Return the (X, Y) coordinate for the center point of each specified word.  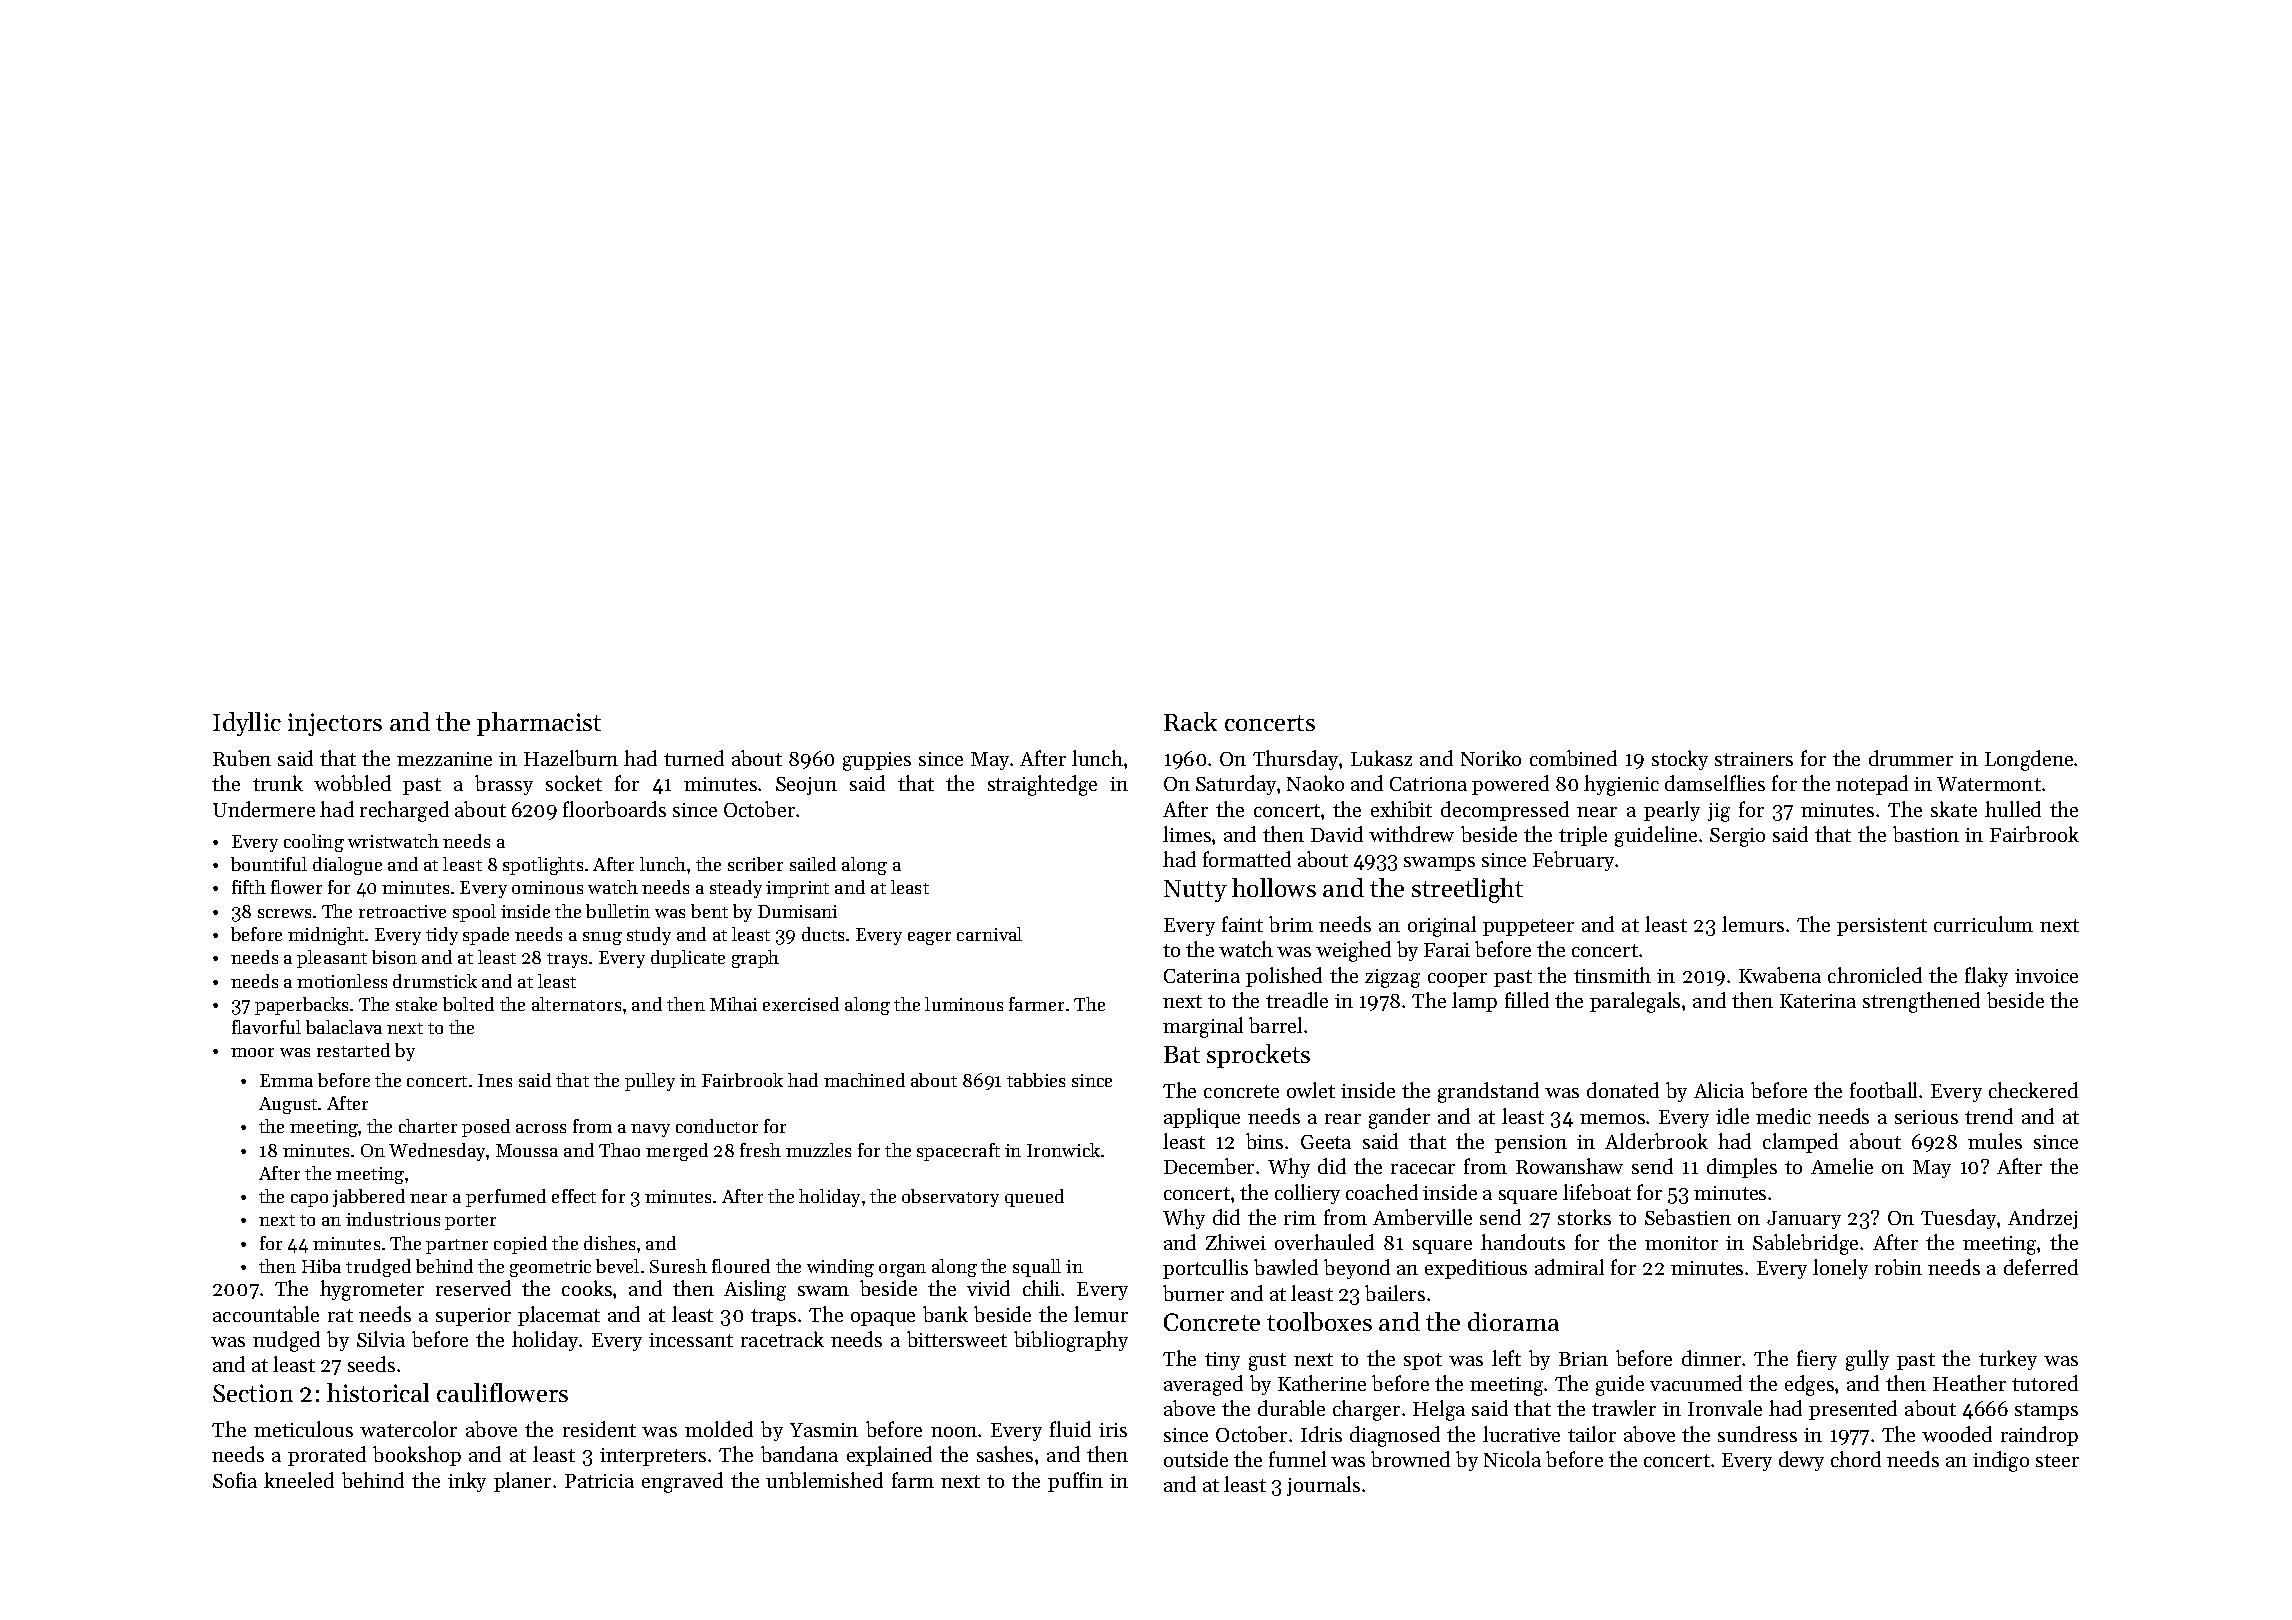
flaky (1986, 977)
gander (1399, 1118)
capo (309, 1200)
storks (1584, 1217)
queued (1034, 1198)
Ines (495, 1080)
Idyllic (247, 724)
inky (467, 1482)
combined (1573, 758)
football (1883, 1090)
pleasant (332, 959)
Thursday (1295, 760)
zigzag (1392, 978)
